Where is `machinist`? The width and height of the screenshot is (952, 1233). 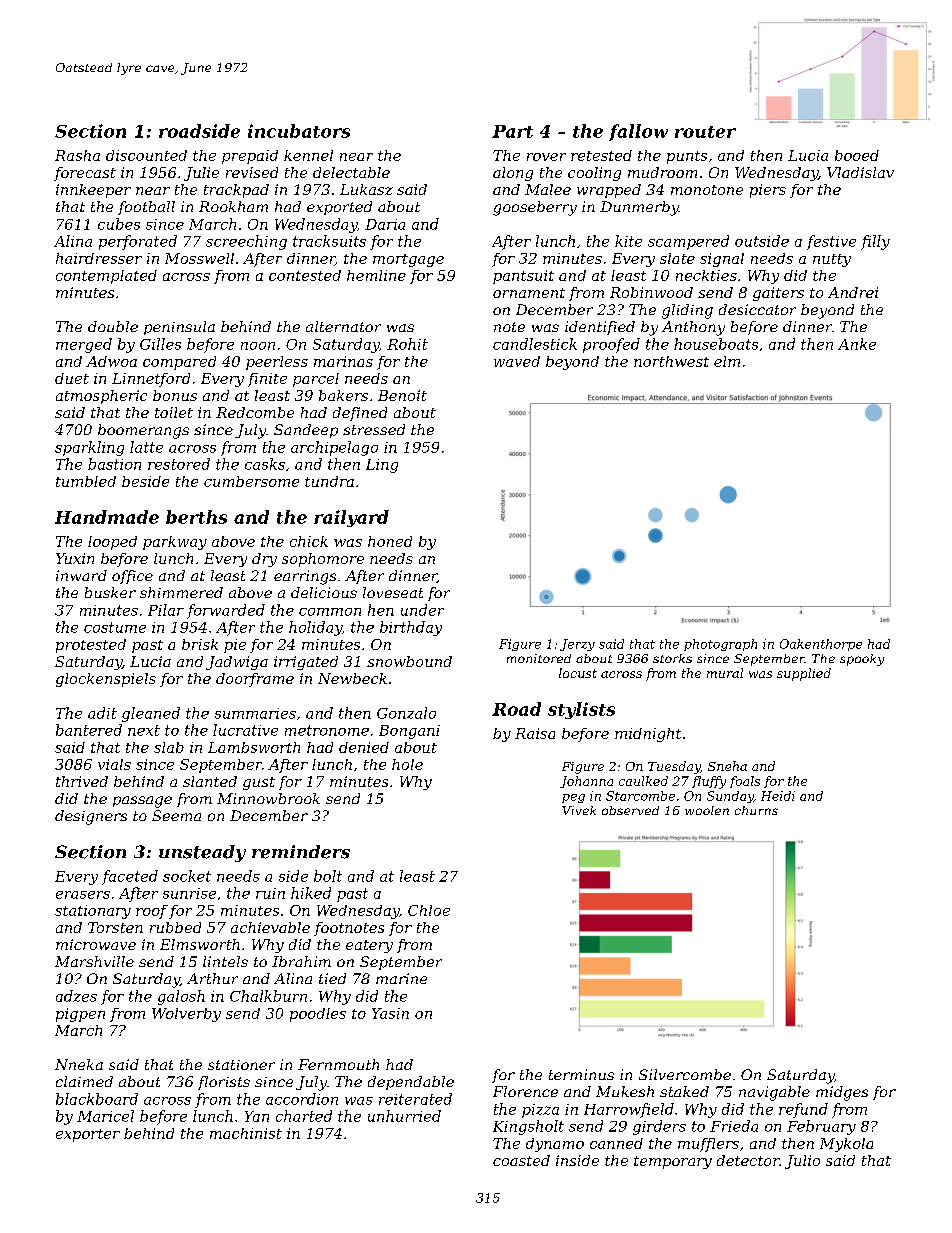
machinist is located at coordinates (246, 1133).
